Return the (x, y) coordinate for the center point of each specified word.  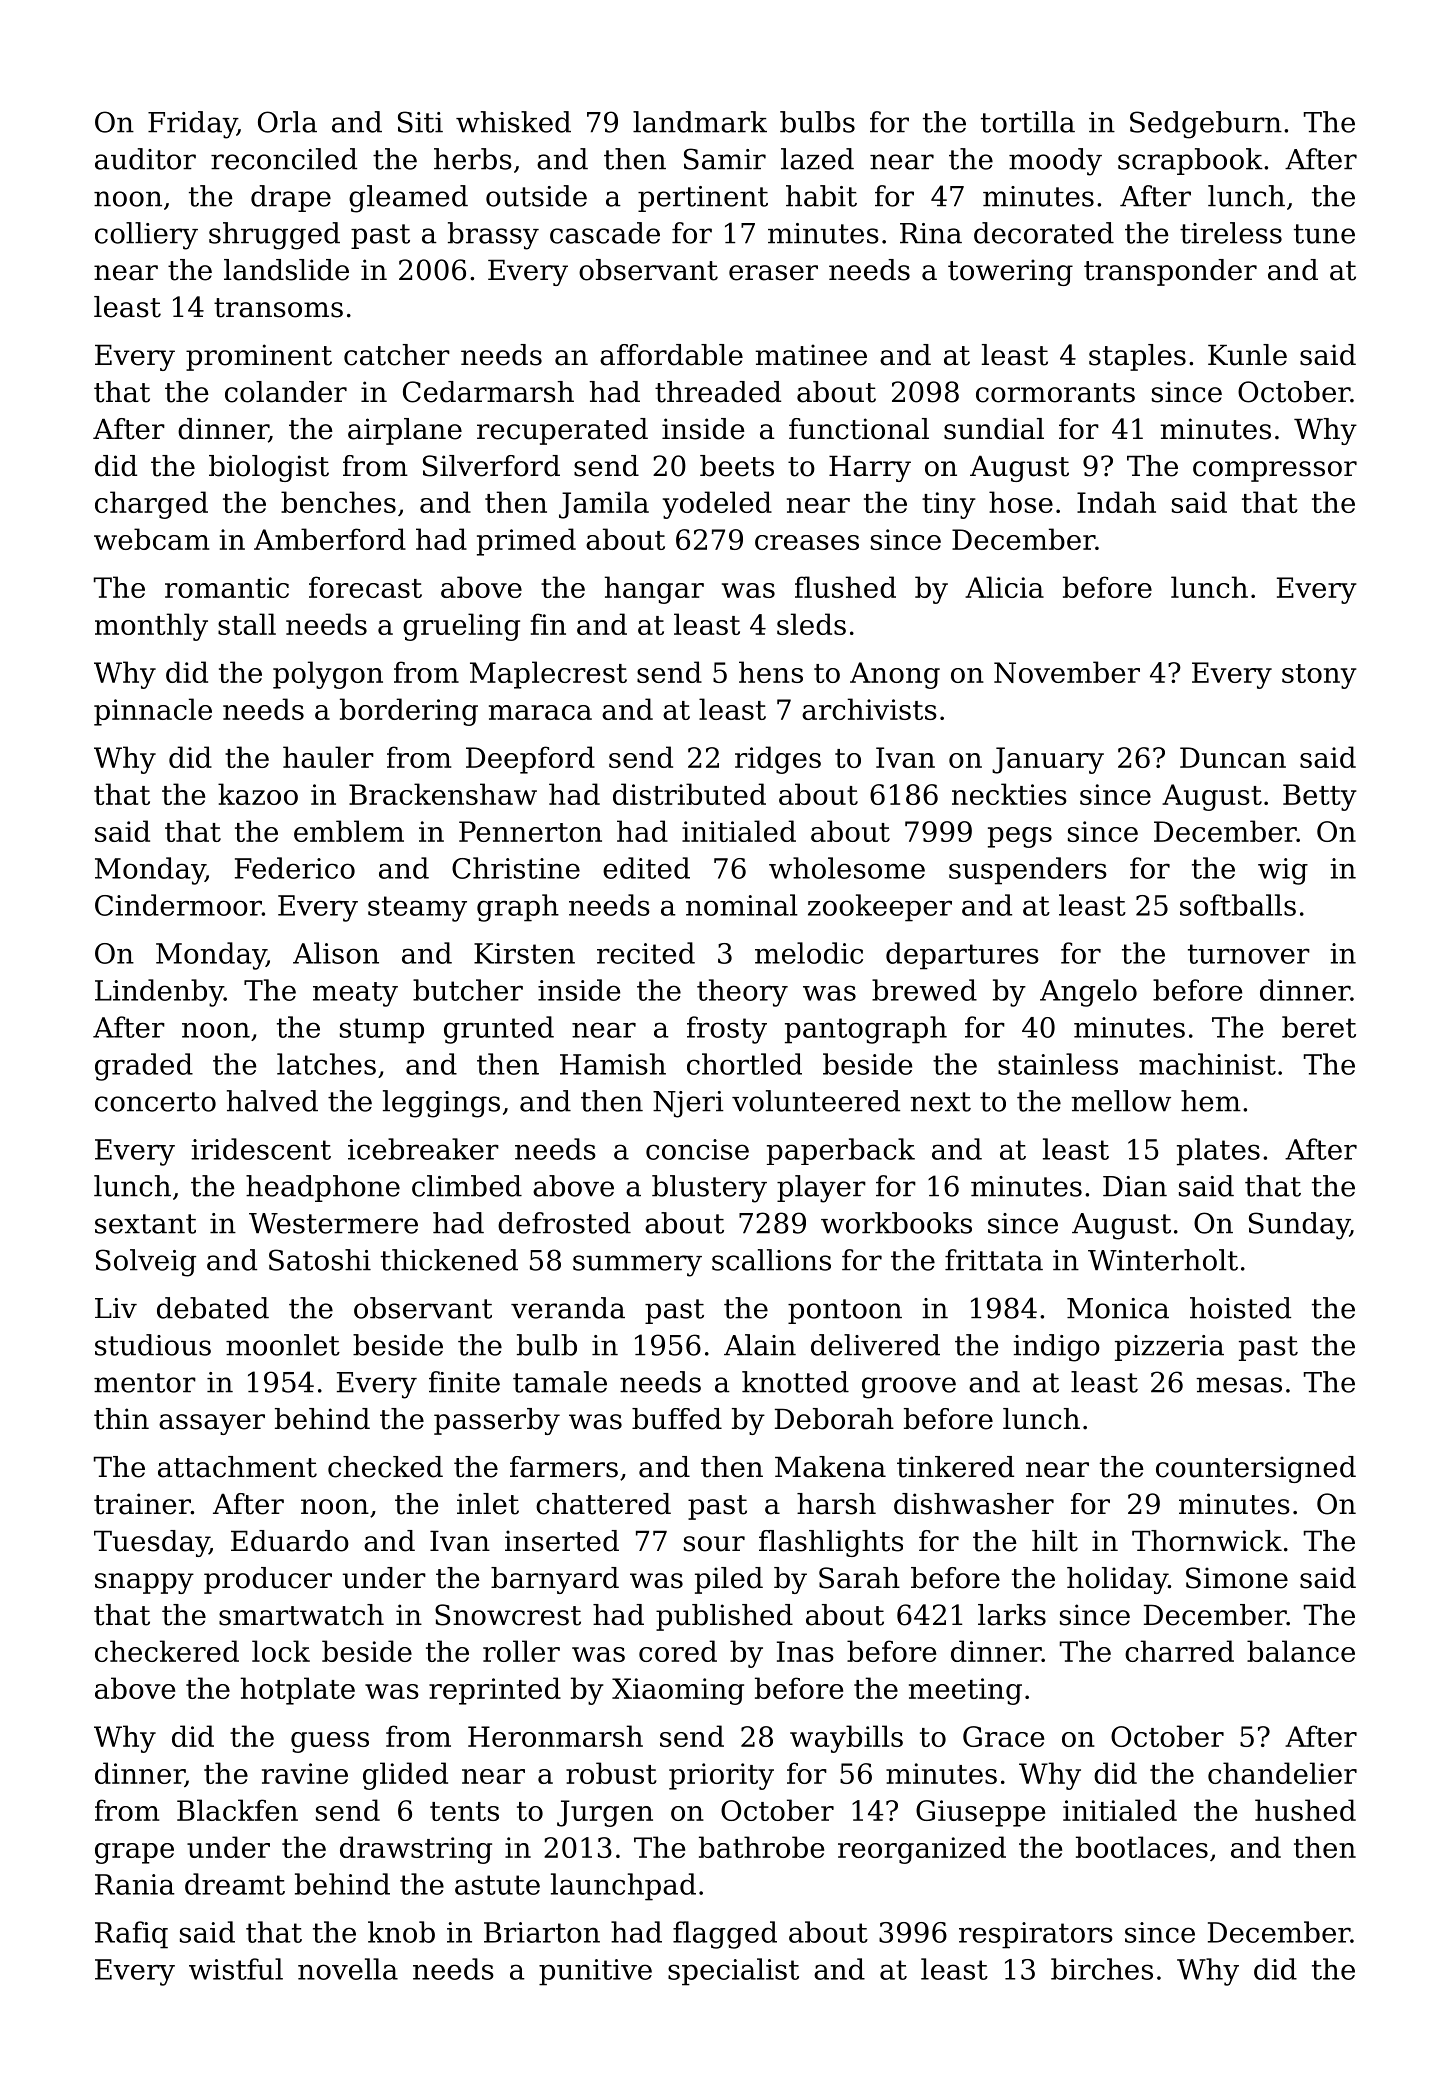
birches (1102, 1969)
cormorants (1055, 393)
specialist (733, 1972)
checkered (167, 1651)
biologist (269, 468)
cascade (605, 233)
